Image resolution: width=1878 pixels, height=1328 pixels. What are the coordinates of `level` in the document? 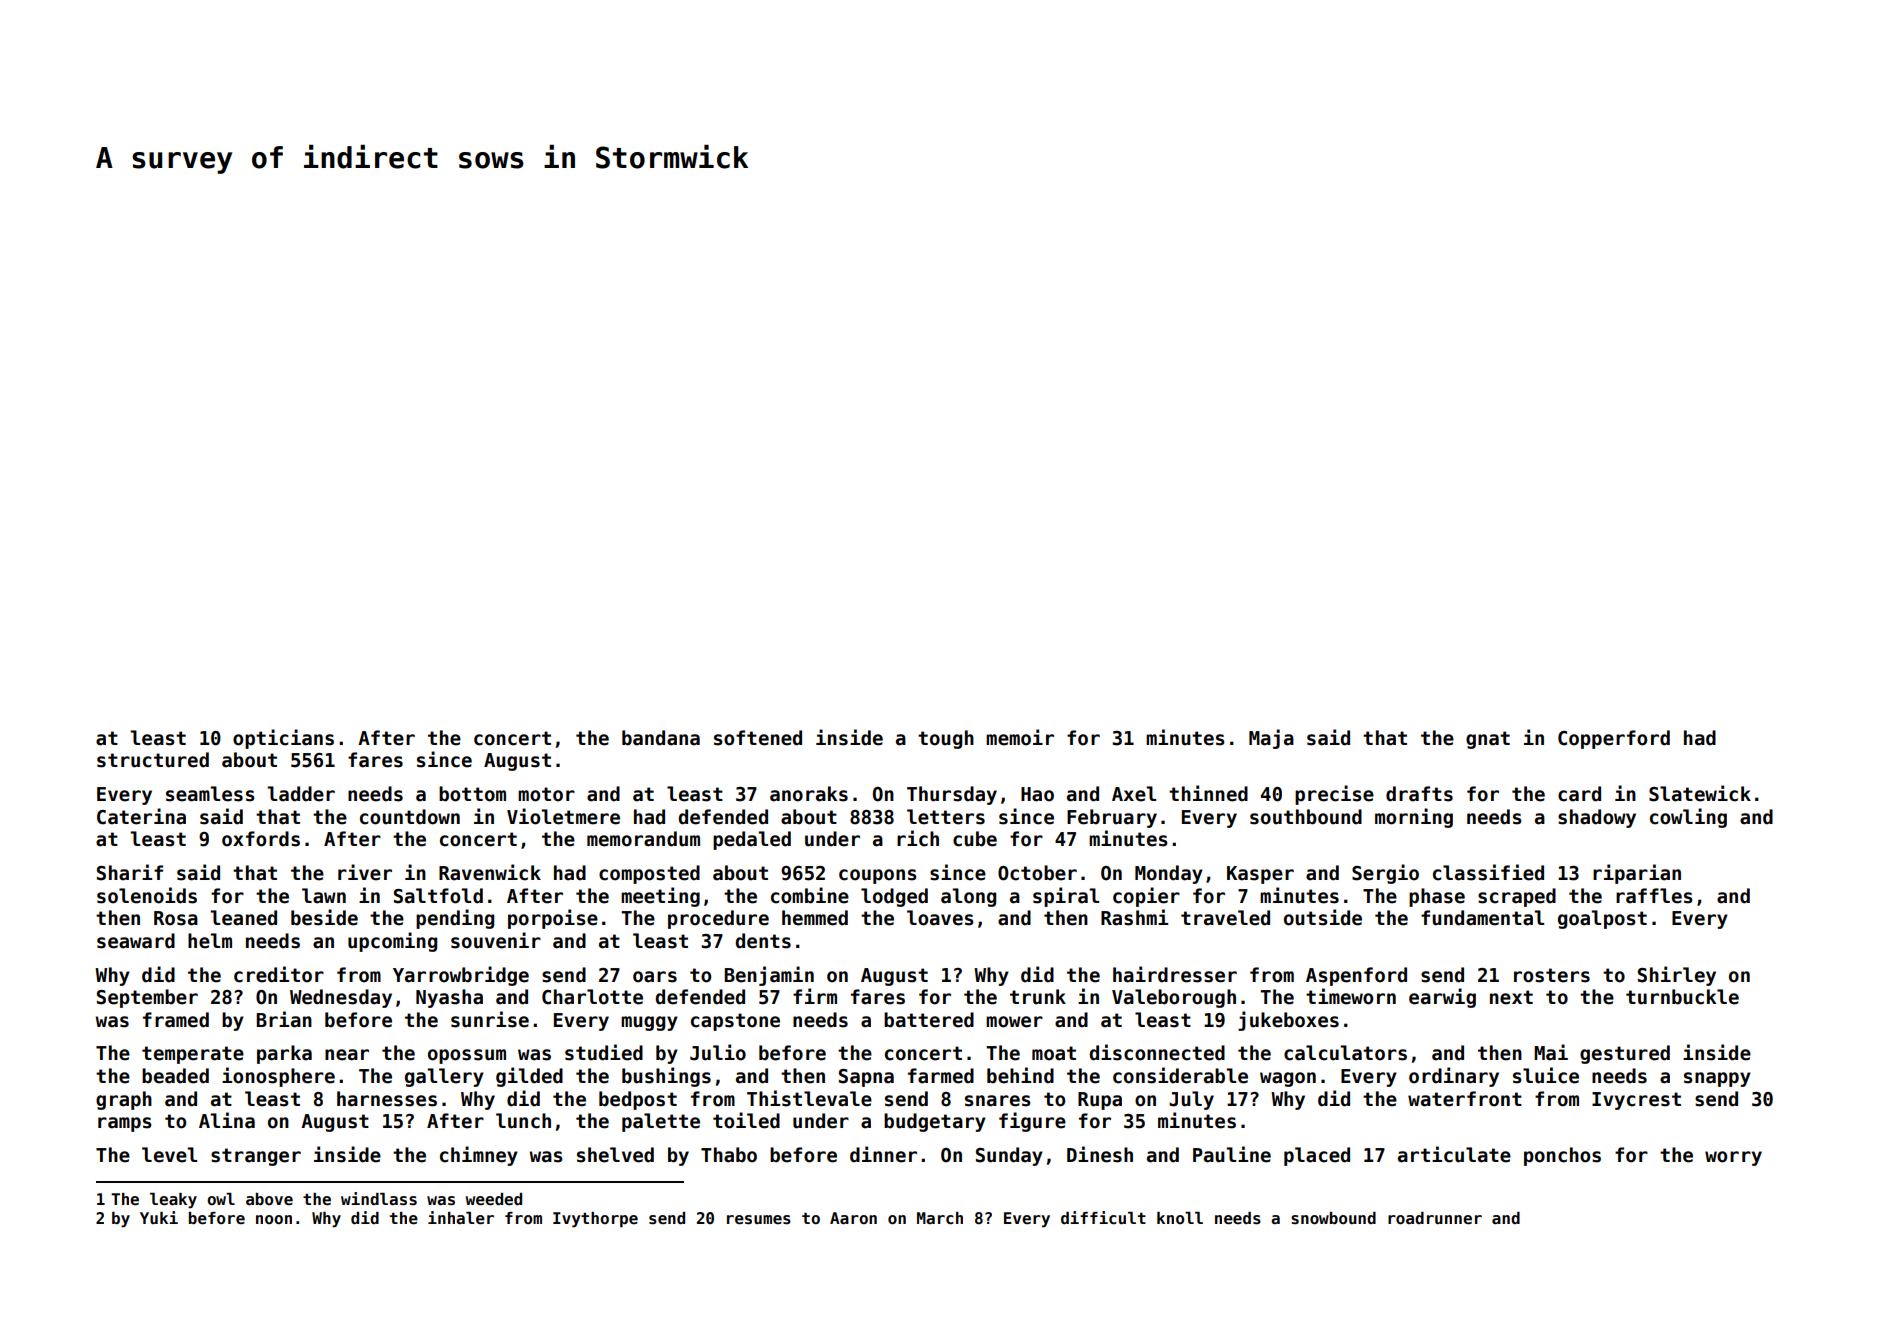 It's located at (169, 1155).
